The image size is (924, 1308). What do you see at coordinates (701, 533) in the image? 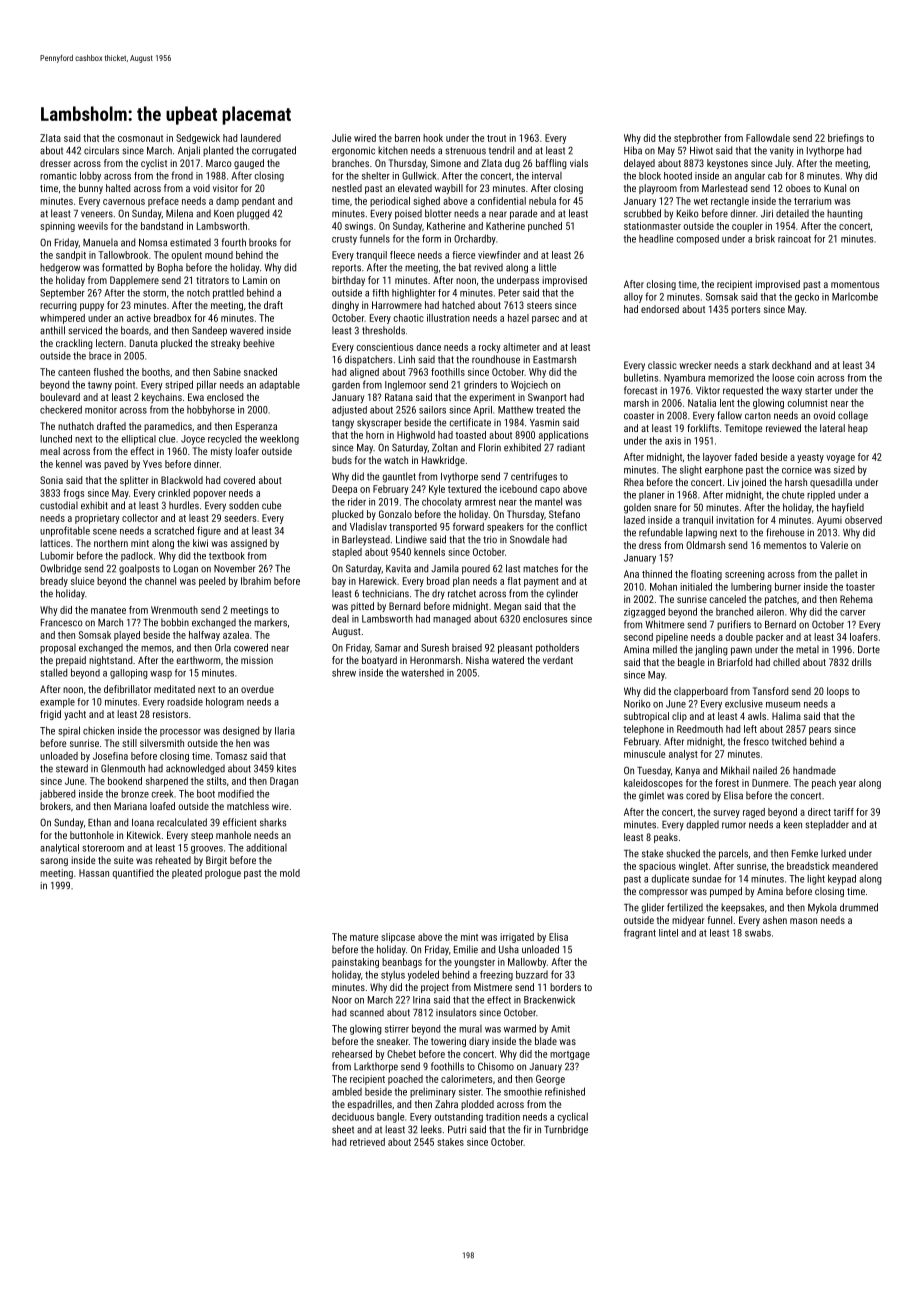
I see `lapwing` at bounding box center [701, 533].
